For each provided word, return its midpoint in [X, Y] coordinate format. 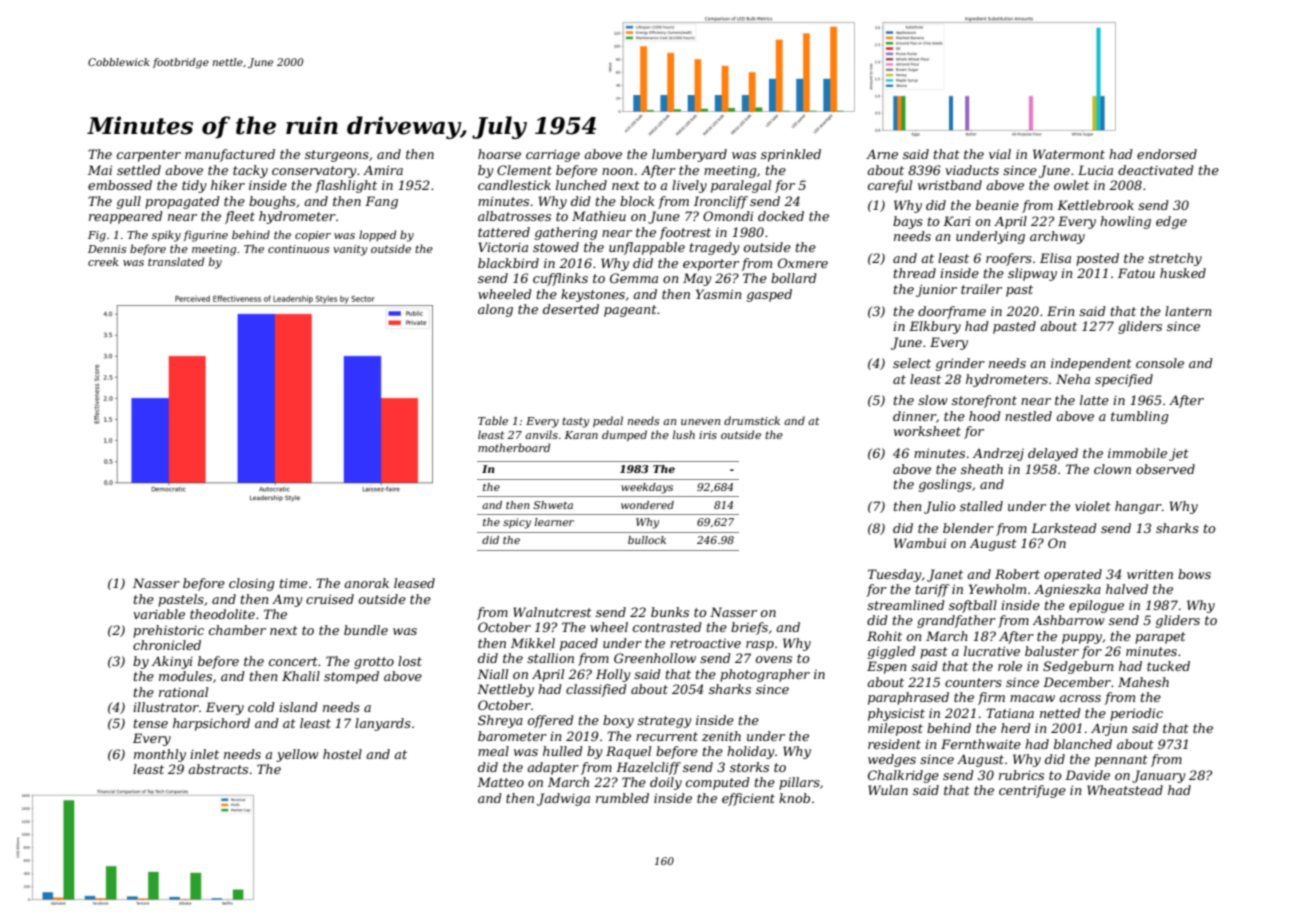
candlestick [514, 185]
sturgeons [337, 156]
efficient [748, 799]
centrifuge [1032, 791]
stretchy [1175, 259]
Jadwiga [563, 799]
